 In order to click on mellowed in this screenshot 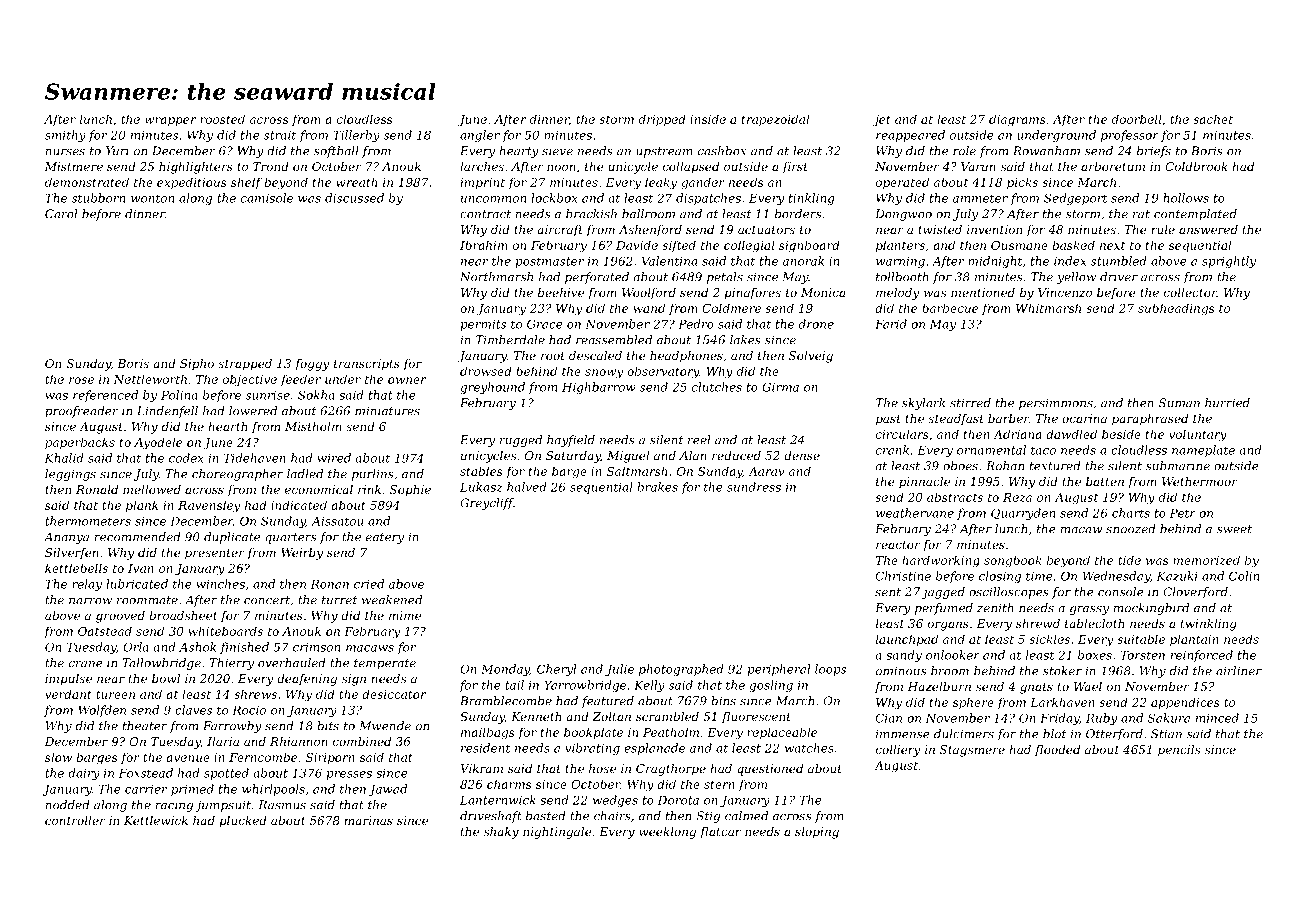, I will do `click(152, 489)`.
